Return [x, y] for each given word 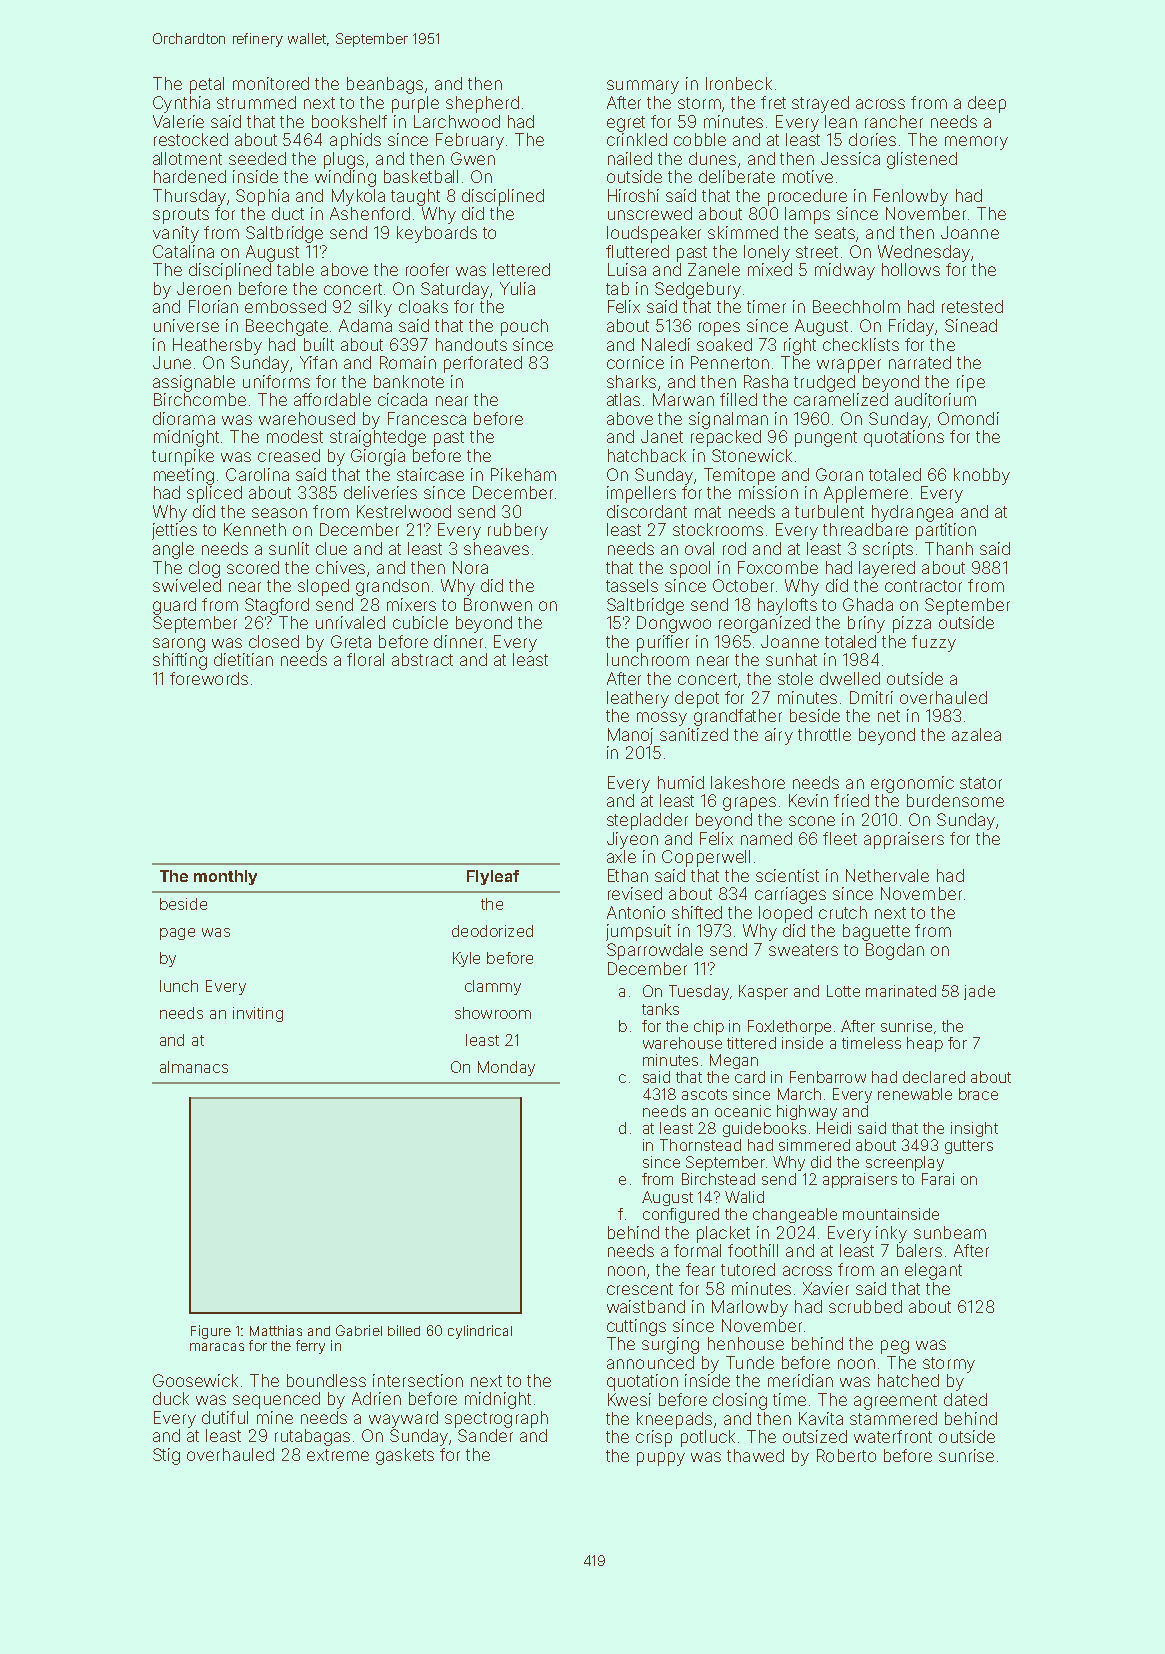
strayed [820, 104]
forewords [209, 678]
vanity [176, 234]
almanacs [194, 1067]
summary [643, 87]
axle [621, 856]
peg [895, 1347]
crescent [640, 1289]
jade [979, 992]
